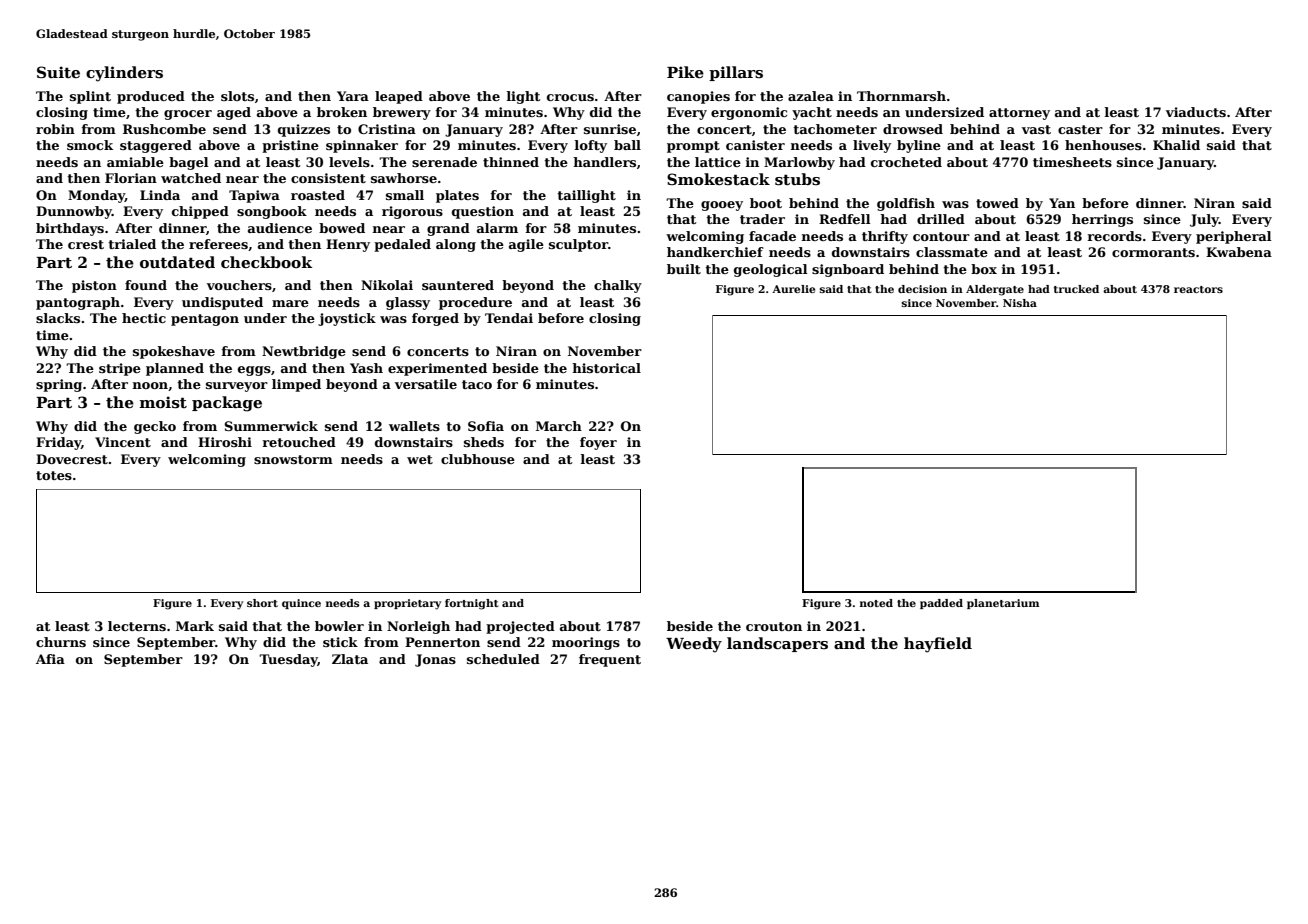 The height and width of the screenshot is (924, 1308). Describe the element at coordinates (177, 262) in the screenshot. I see `outdated` at that location.
